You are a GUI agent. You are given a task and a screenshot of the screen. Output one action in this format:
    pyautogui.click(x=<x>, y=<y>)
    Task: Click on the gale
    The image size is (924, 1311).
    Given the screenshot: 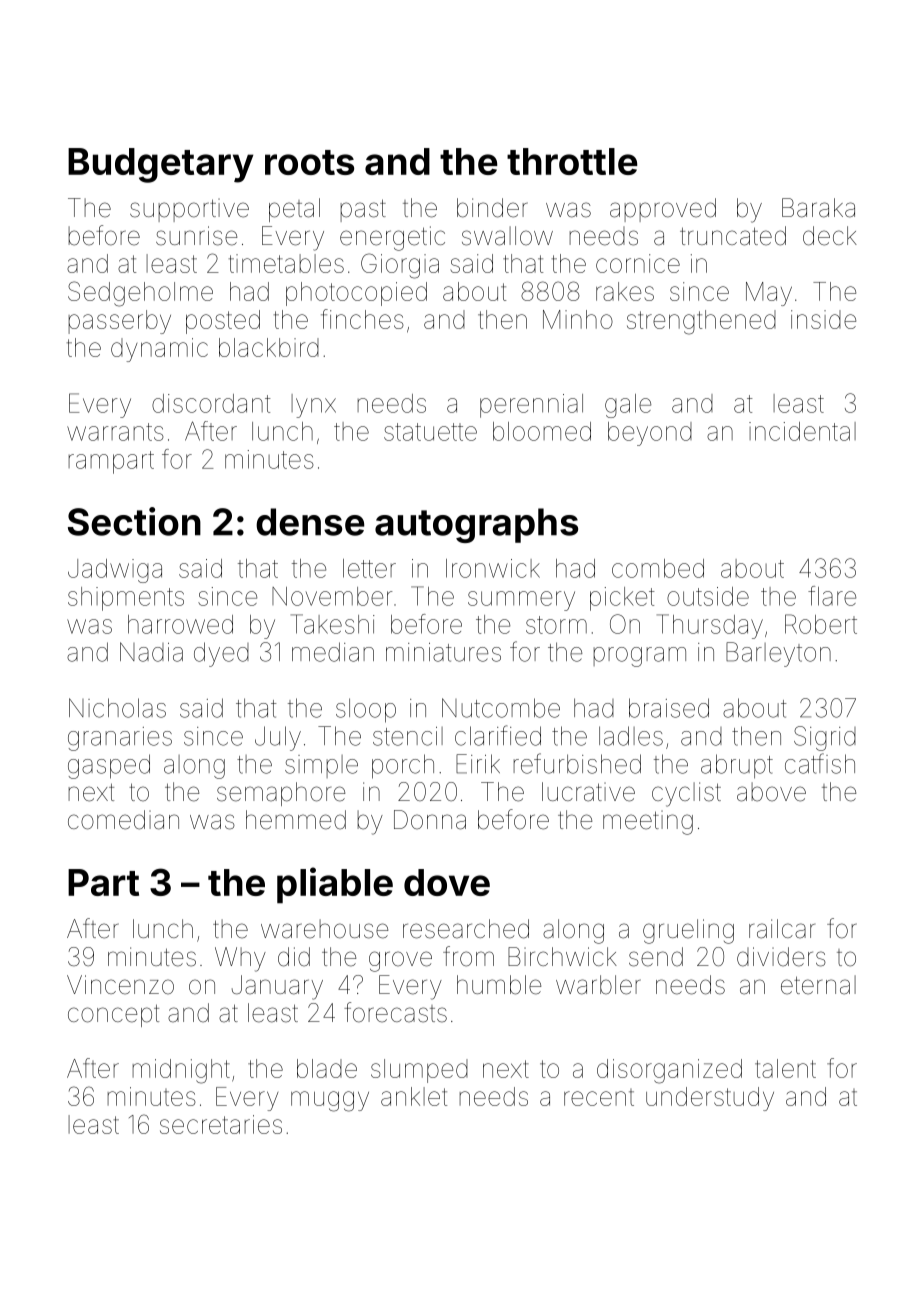 What is the action you would take?
    pyautogui.click(x=628, y=406)
